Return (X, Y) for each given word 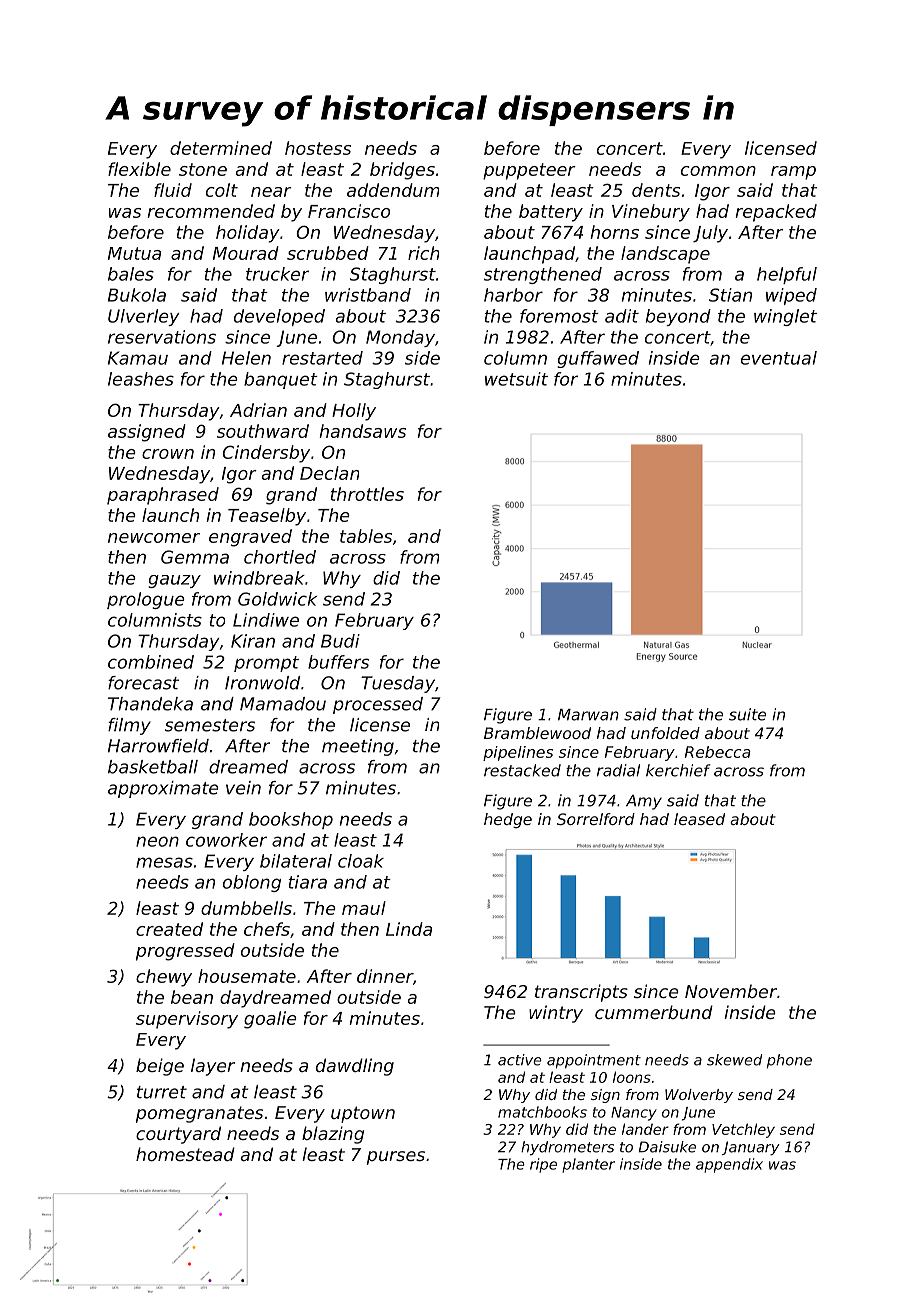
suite (747, 714)
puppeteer (529, 171)
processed (378, 705)
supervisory (187, 1020)
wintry (556, 1014)
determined (221, 148)
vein (243, 788)
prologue (146, 600)
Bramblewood (537, 733)
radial (618, 770)
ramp (793, 173)
